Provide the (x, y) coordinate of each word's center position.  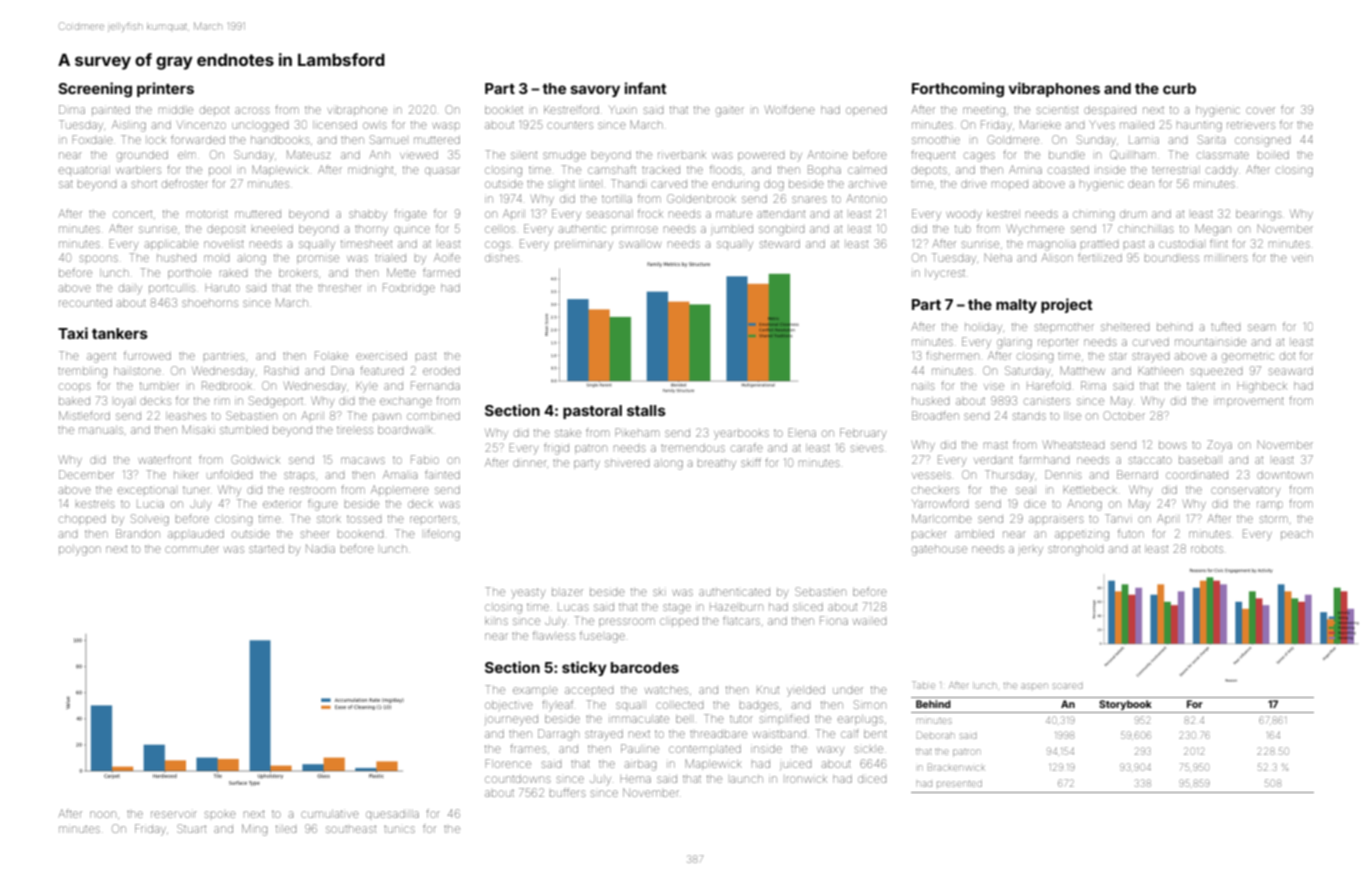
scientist (1057, 110)
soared (1068, 686)
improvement (1249, 402)
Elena (802, 432)
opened (866, 111)
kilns (496, 621)
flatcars (741, 620)
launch (747, 779)
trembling (82, 373)
